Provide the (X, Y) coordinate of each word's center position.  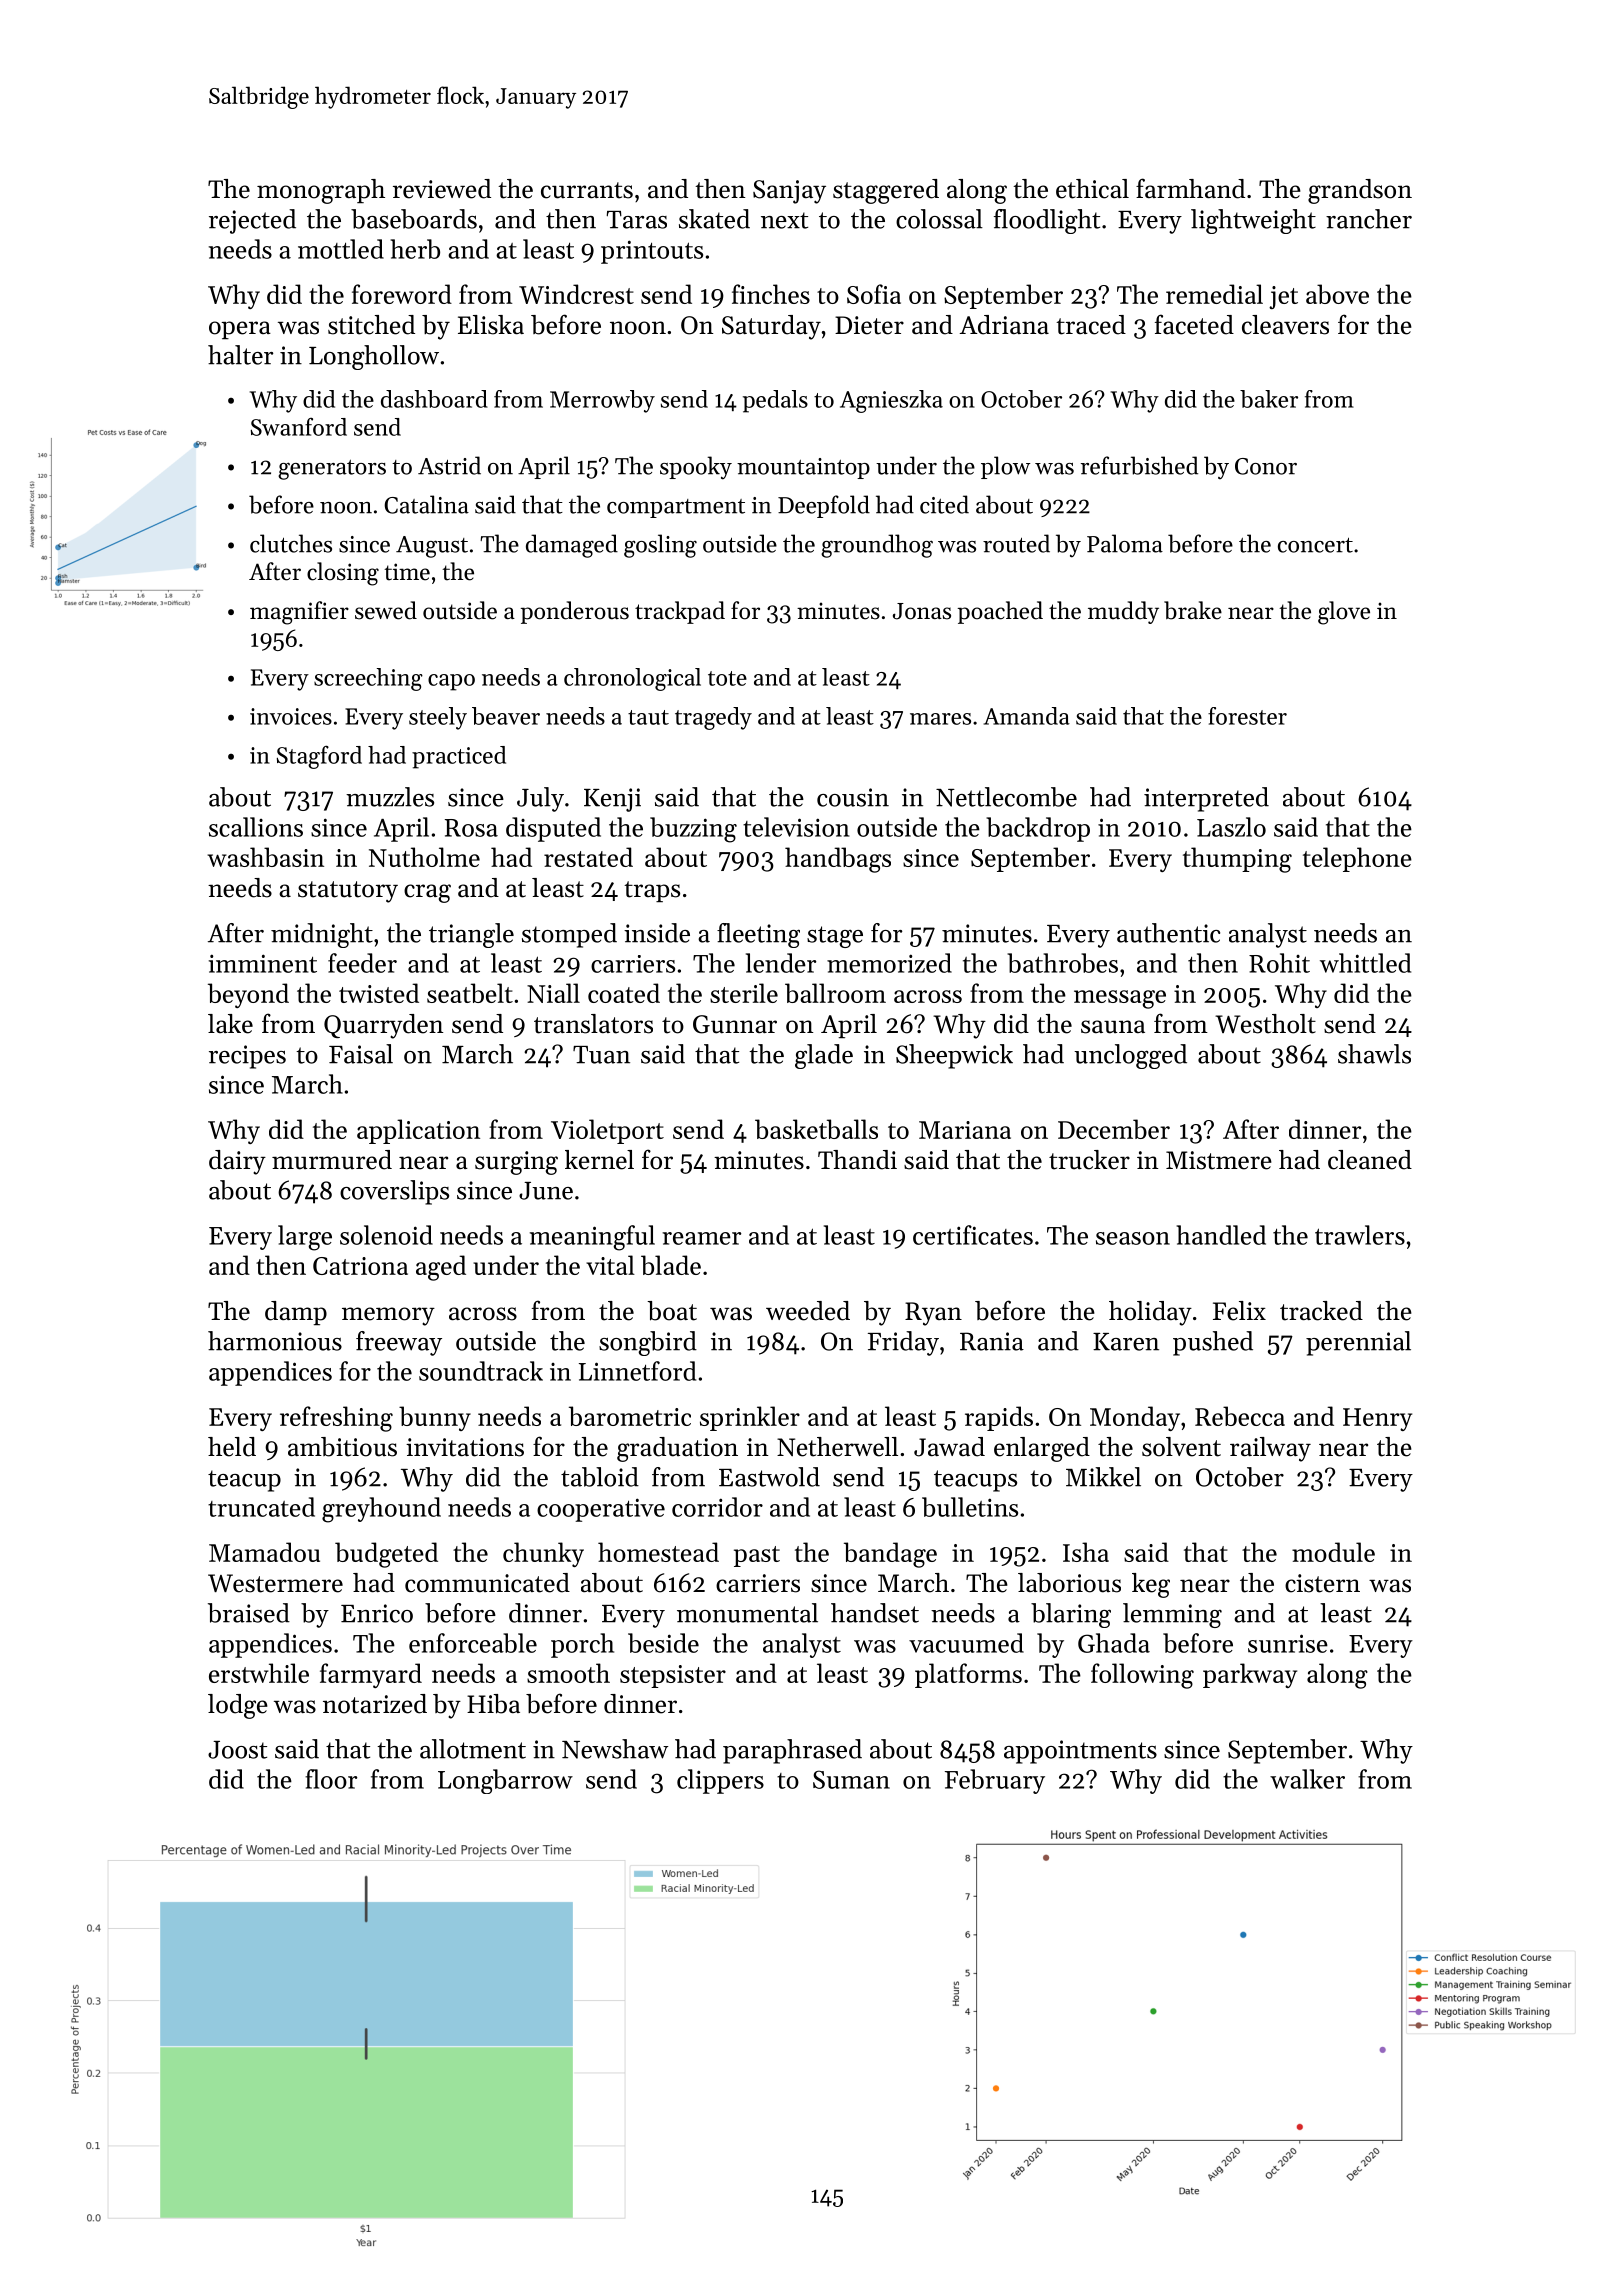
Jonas (922, 611)
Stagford (319, 757)
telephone (1357, 859)
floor (331, 1779)
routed (1016, 543)
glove (1344, 613)
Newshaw (615, 1749)
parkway (1250, 1675)
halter (240, 355)
